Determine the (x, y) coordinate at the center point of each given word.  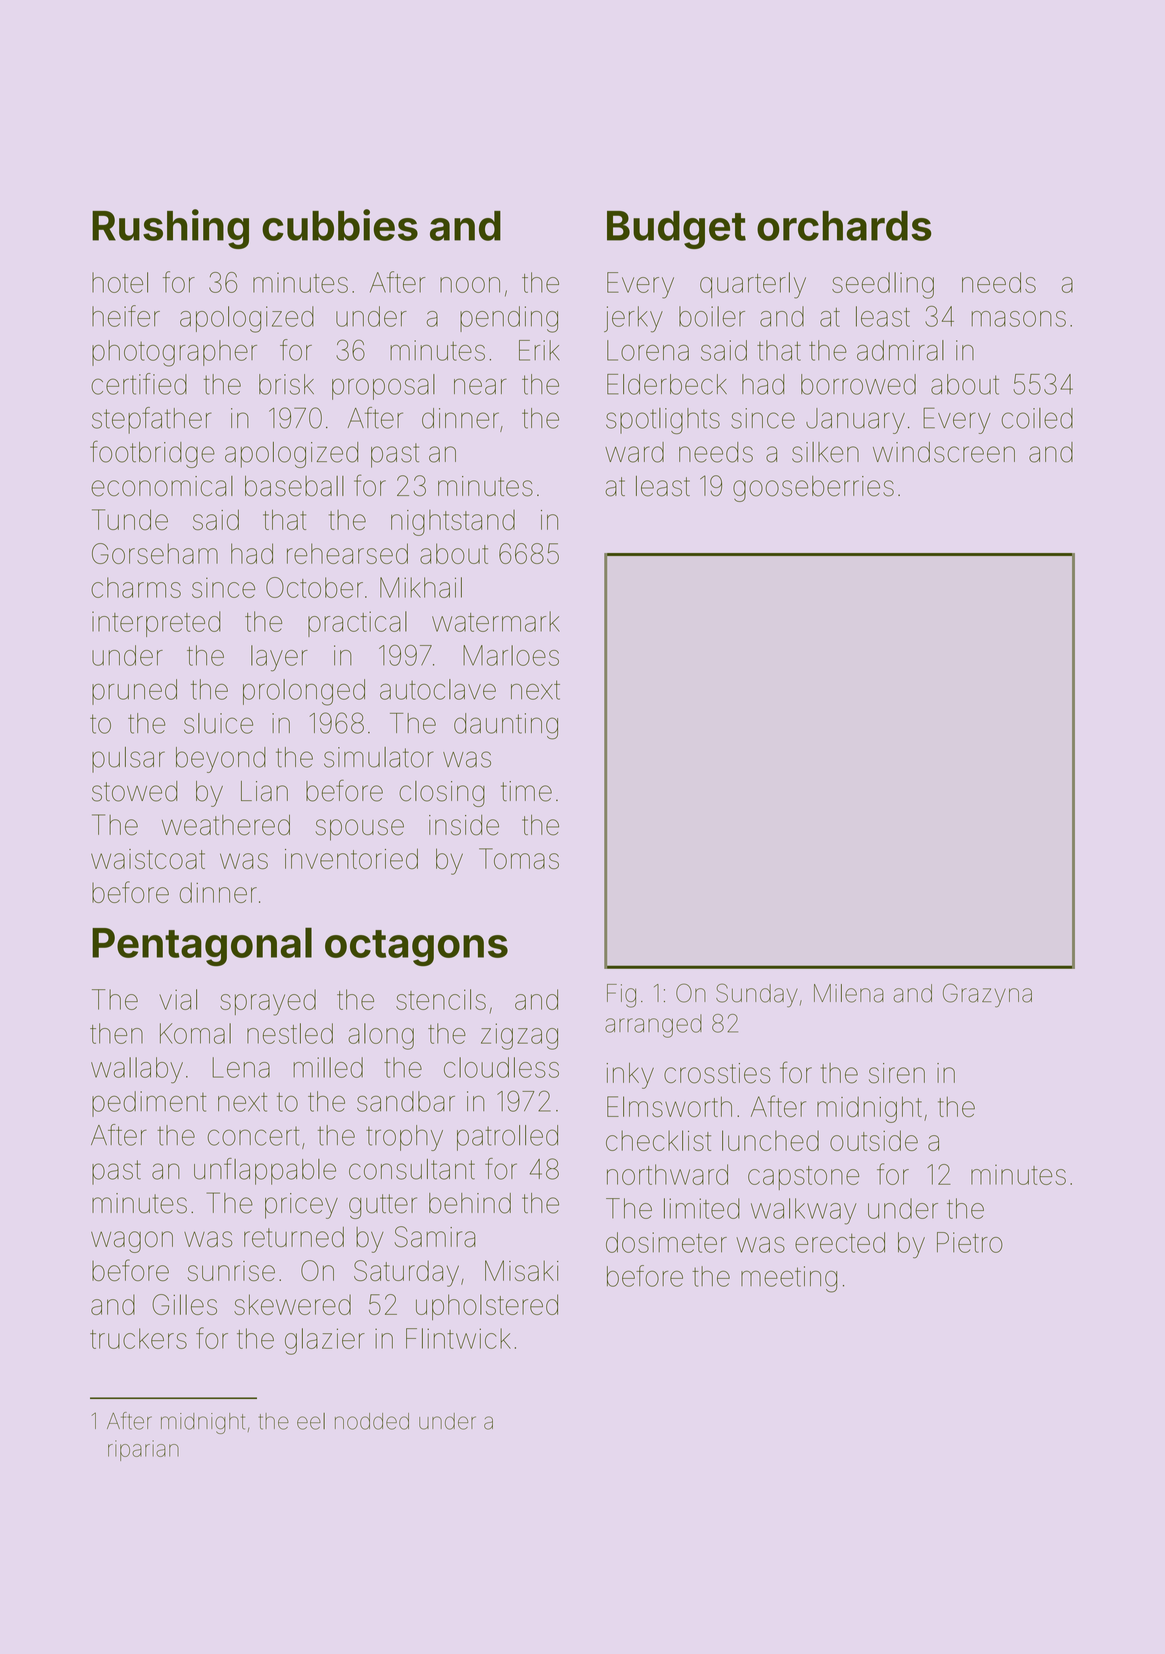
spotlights (663, 421)
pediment (149, 1104)
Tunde (130, 519)
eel (311, 1421)
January (855, 421)
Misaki (522, 1270)
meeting (789, 1279)
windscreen (944, 452)
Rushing (170, 229)
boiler (712, 316)
